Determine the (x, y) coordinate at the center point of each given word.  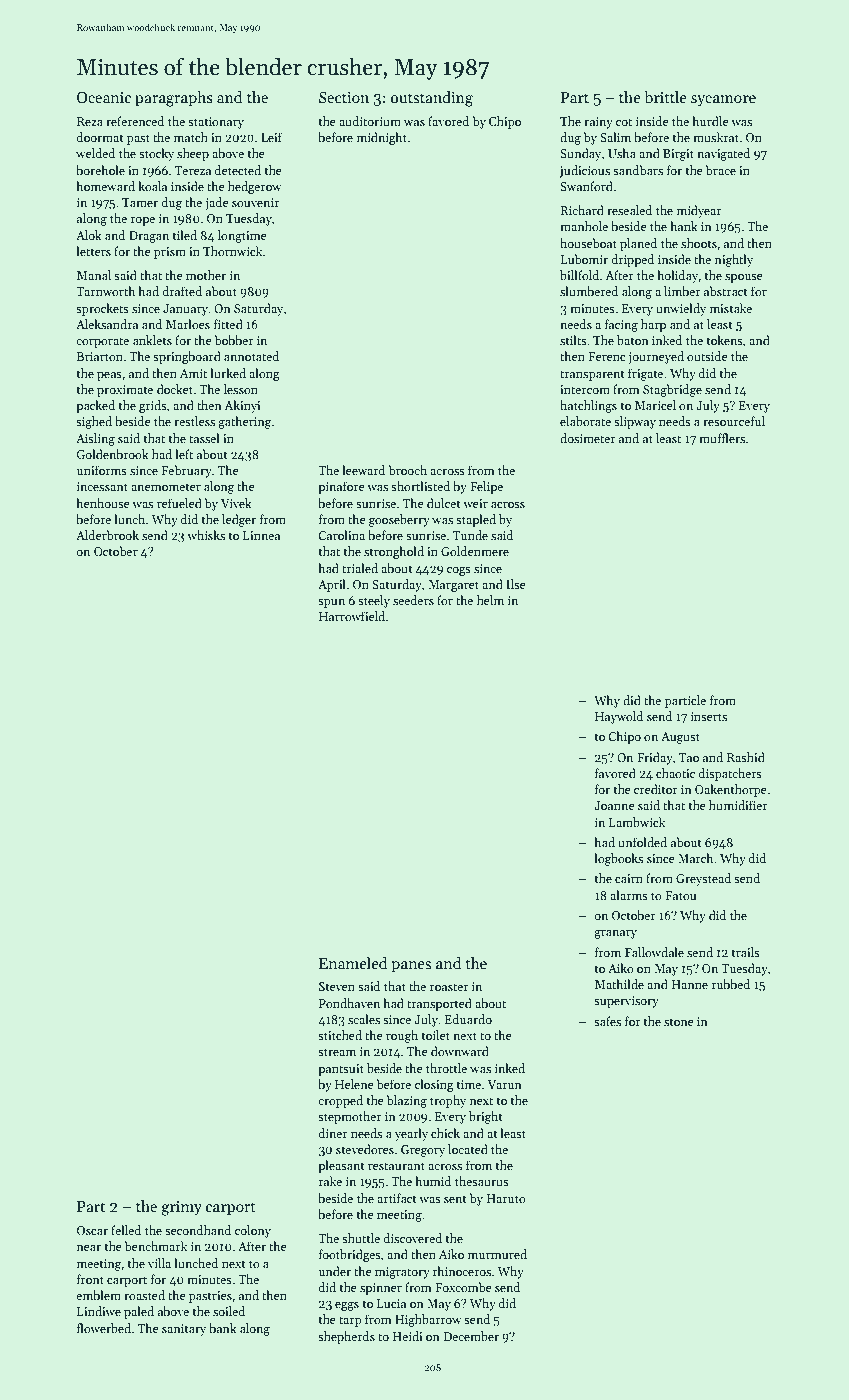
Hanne (689, 984)
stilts (573, 340)
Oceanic (104, 97)
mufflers (722, 438)
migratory (402, 1273)
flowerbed (104, 1328)
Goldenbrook (113, 454)
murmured (497, 1254)
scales (364, 1019)
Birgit (678, 155)
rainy (598, 123)
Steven (337, 986)
